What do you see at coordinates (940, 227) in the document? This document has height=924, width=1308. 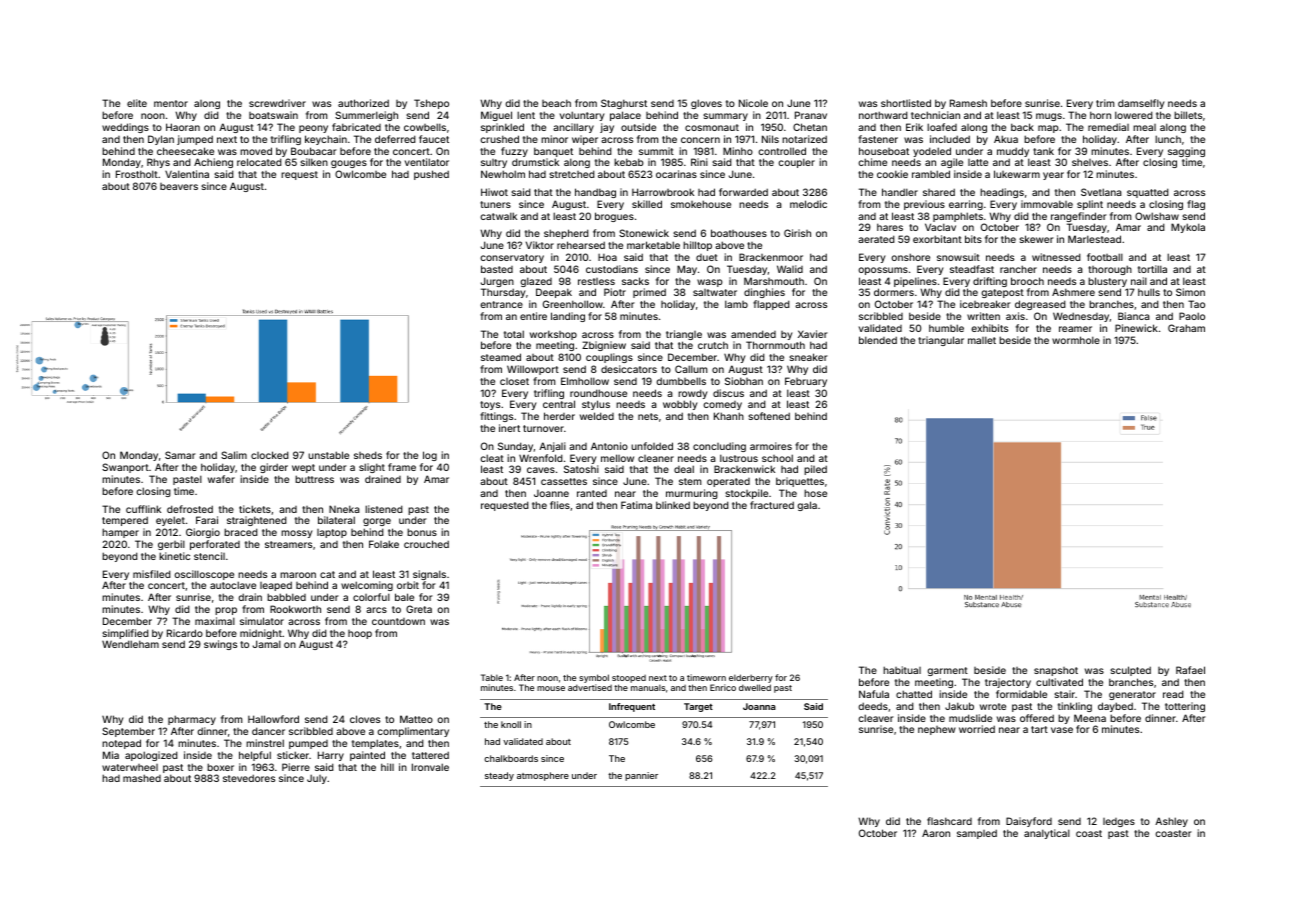 I see `Vaclav` at bounding box center [940, 227].
